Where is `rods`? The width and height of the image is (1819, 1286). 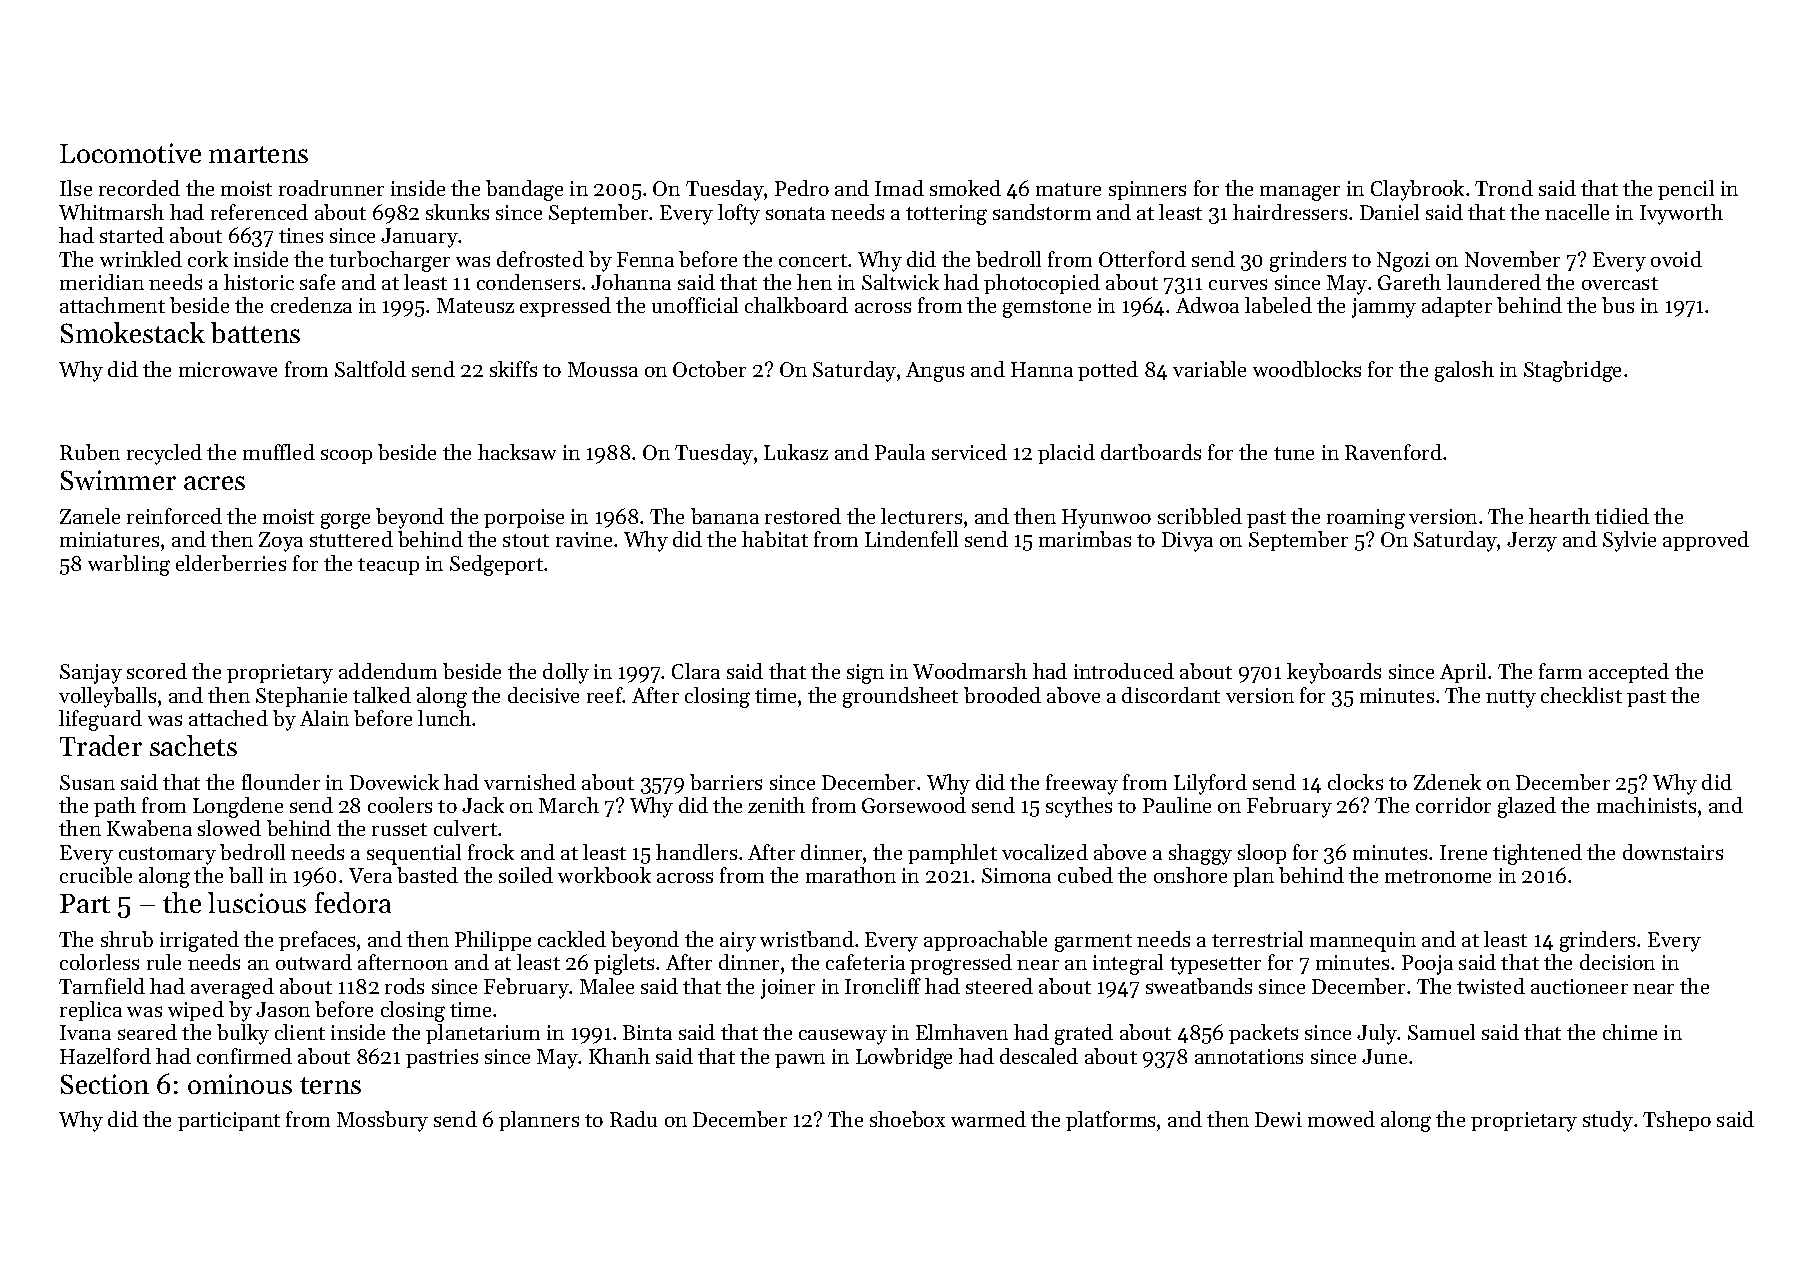
rods is located at coordinates (404, 986).
